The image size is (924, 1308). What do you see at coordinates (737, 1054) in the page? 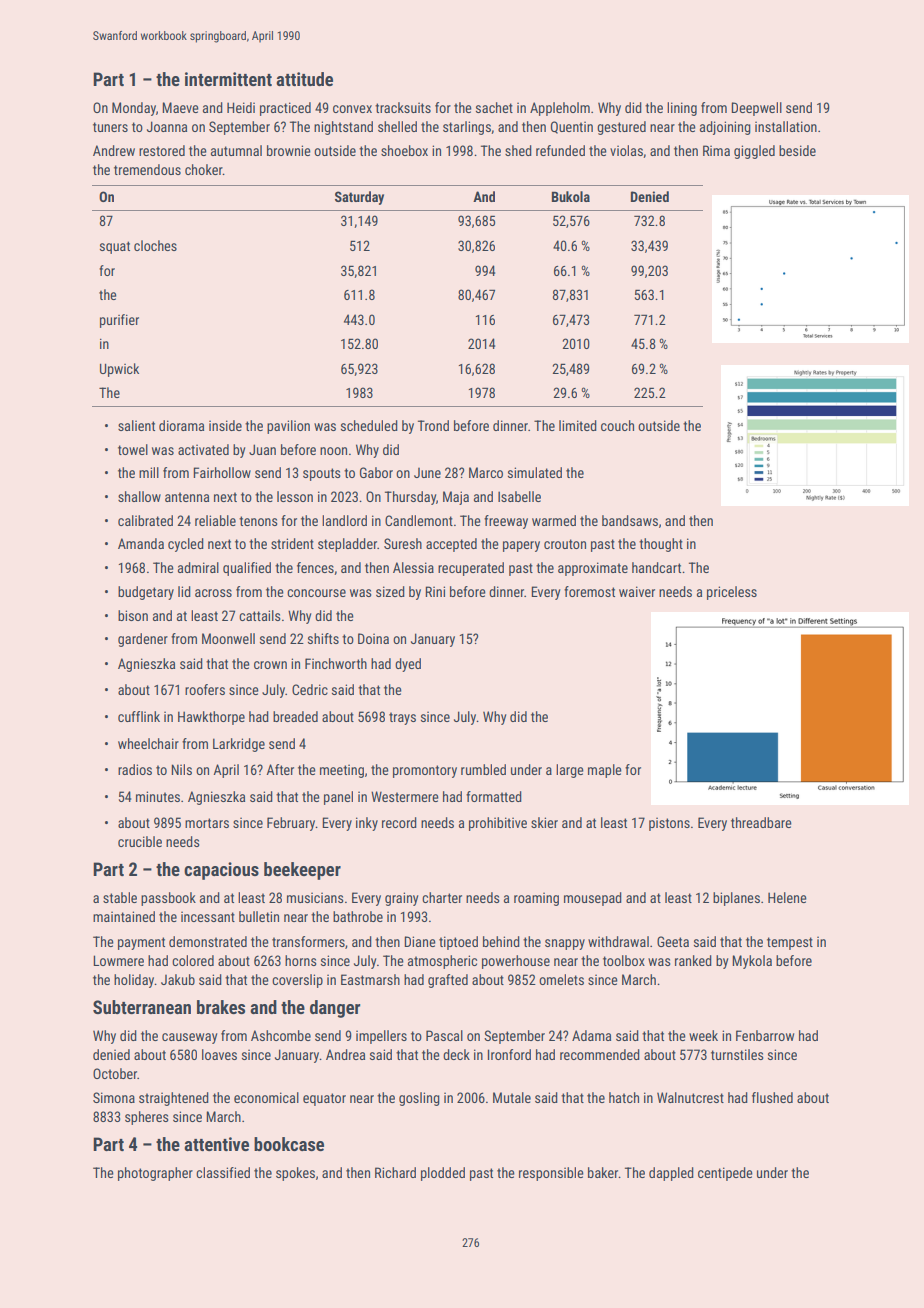
I see `turnstiles` at bounding box center [737, 1054].
